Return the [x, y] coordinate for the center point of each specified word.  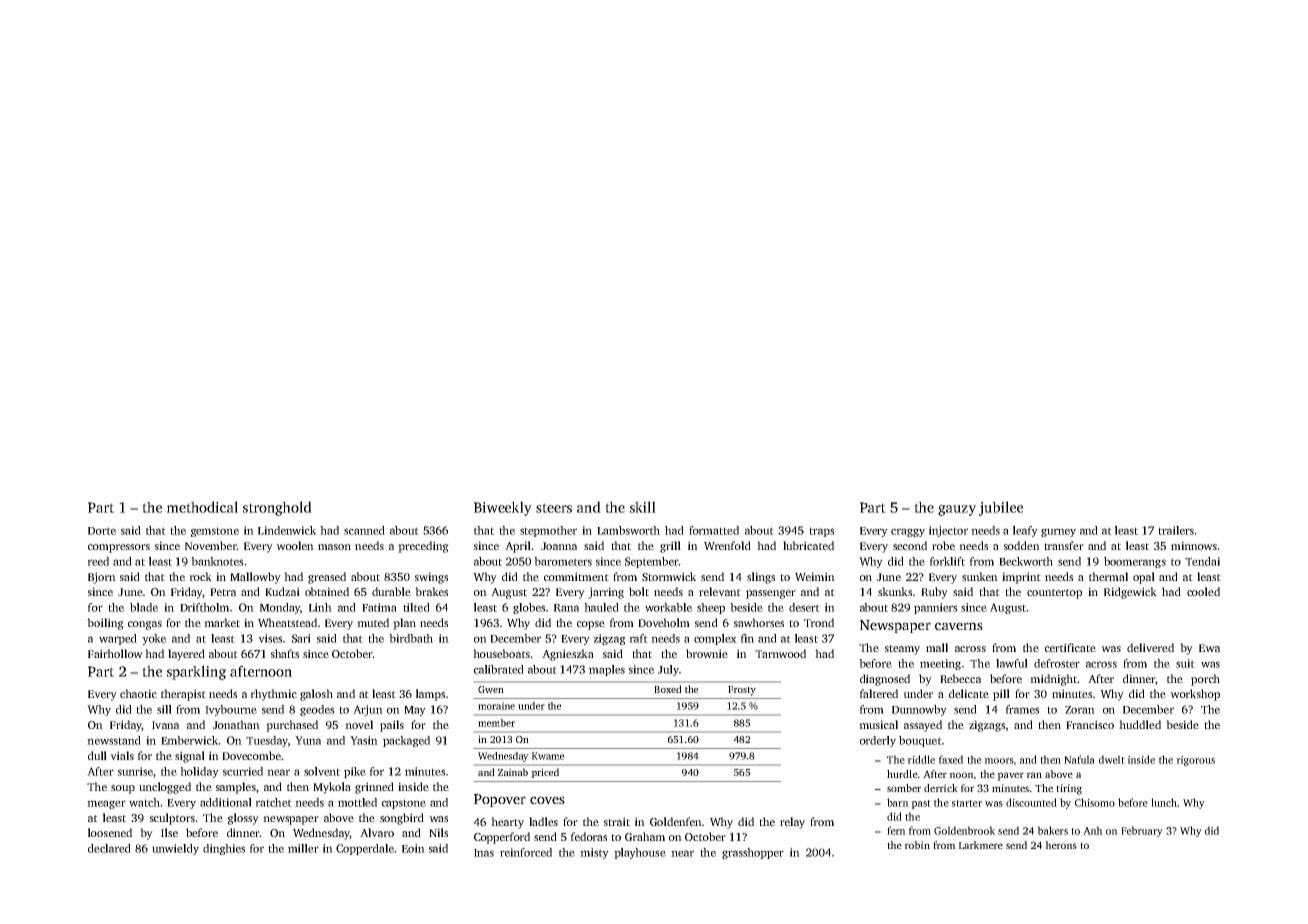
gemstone [215, 532]
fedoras [589, 836]
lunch [1164, 802]
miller [303, 848]
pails [392, 726]
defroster [1057, 663]
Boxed [668, 689]
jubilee [1001, 508]
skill [643, 507]
